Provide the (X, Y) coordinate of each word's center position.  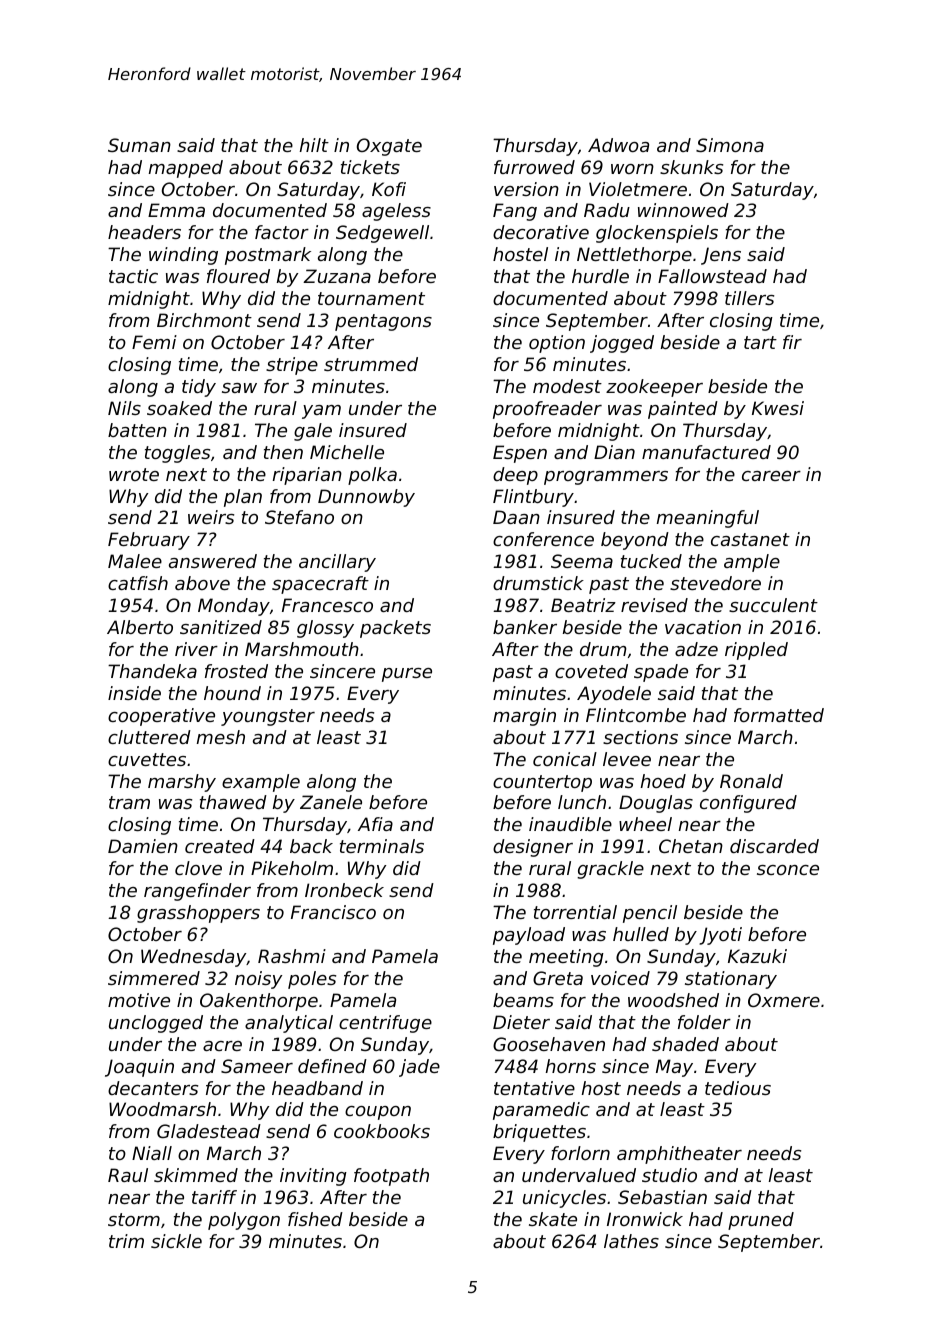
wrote (134, 474)
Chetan (691, 846)
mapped (186, 169)
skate (553, 1219)
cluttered (149, 737)
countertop (542, 783)
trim (126, 1241)
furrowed (534, 167)
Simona (730, 145)
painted (683, 410)
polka (372, 476)
